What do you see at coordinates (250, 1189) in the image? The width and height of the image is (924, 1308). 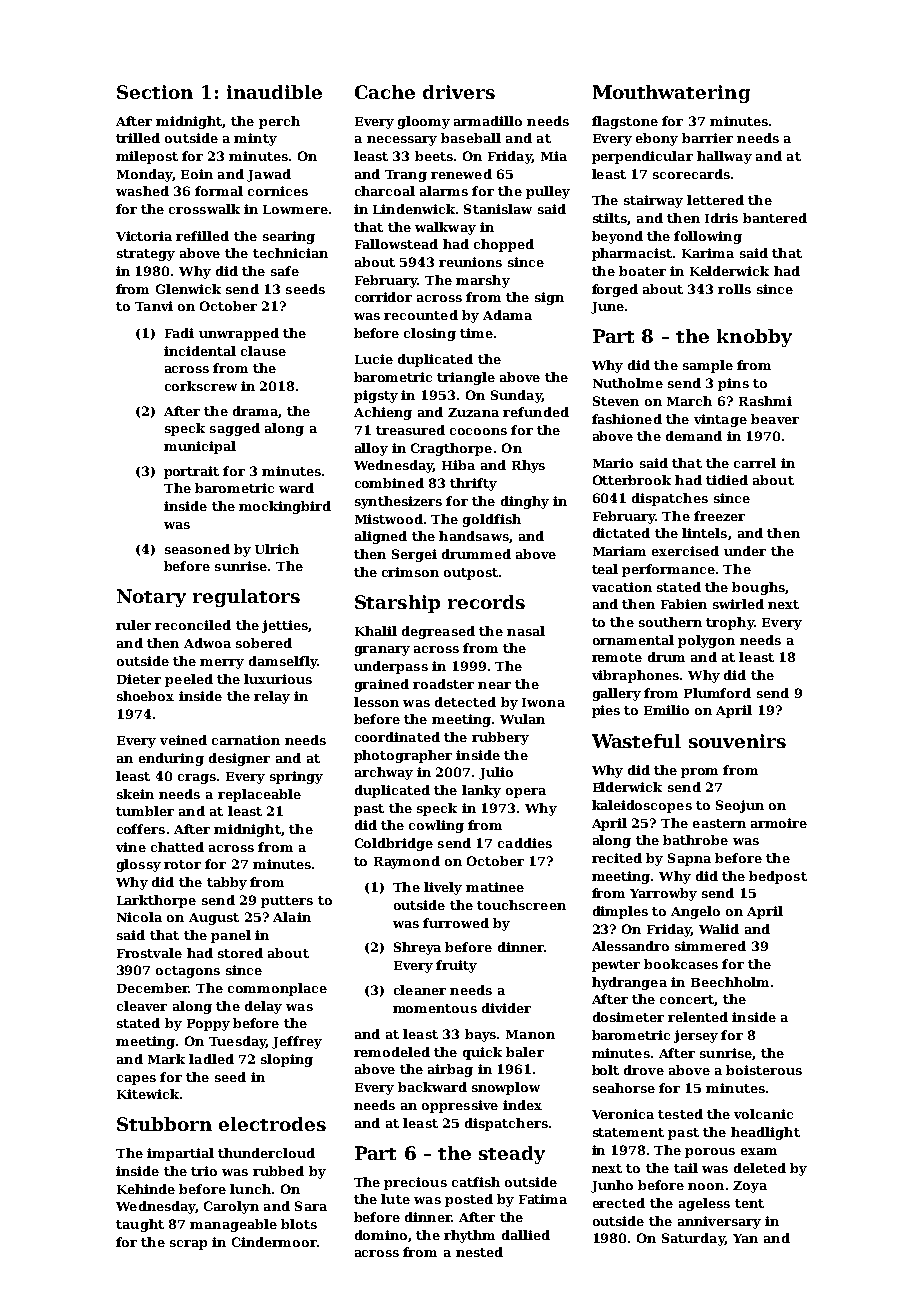 I see `lunch` at bounding box center [250, 1189].
